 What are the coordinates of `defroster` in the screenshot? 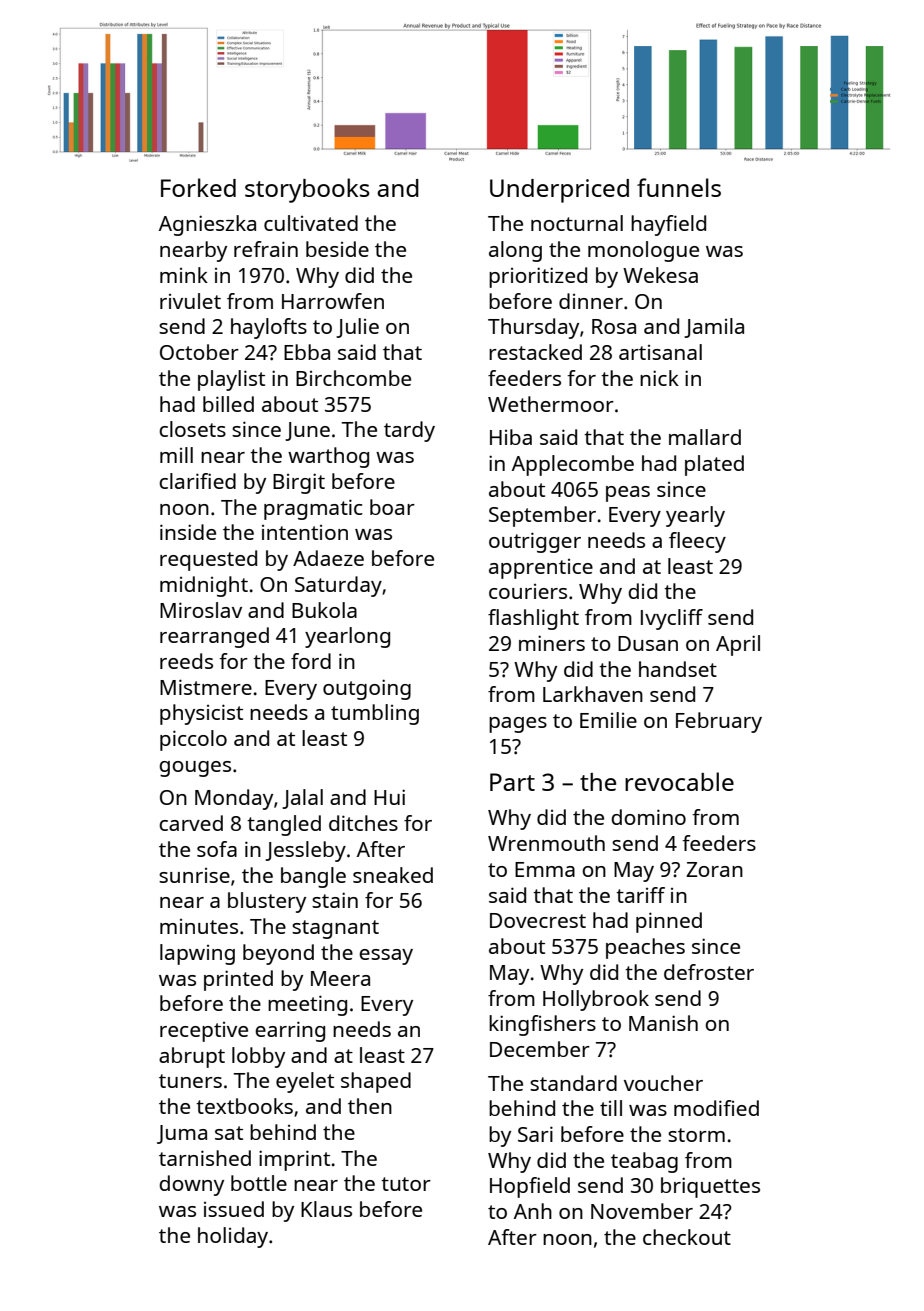 It's located at (709, 972).
